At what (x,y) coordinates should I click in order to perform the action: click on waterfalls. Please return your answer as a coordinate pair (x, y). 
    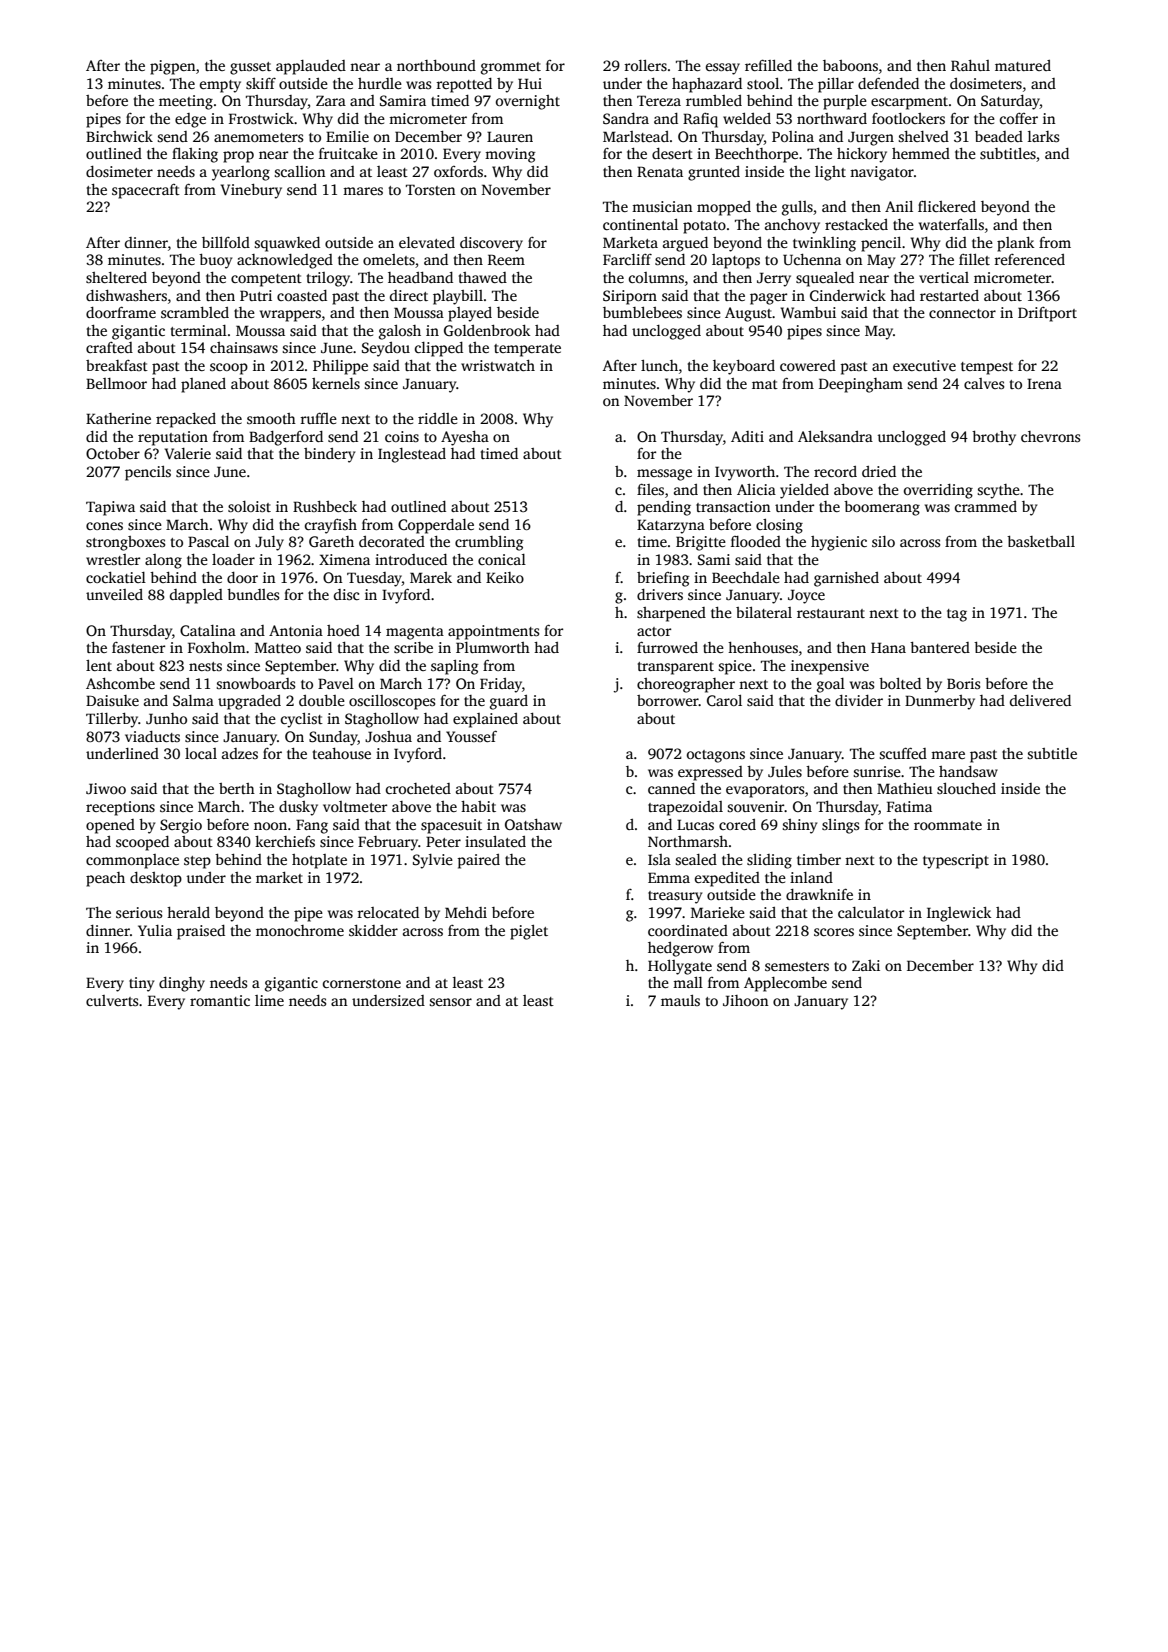
    Looking at the image, I should click on (951, 224).
